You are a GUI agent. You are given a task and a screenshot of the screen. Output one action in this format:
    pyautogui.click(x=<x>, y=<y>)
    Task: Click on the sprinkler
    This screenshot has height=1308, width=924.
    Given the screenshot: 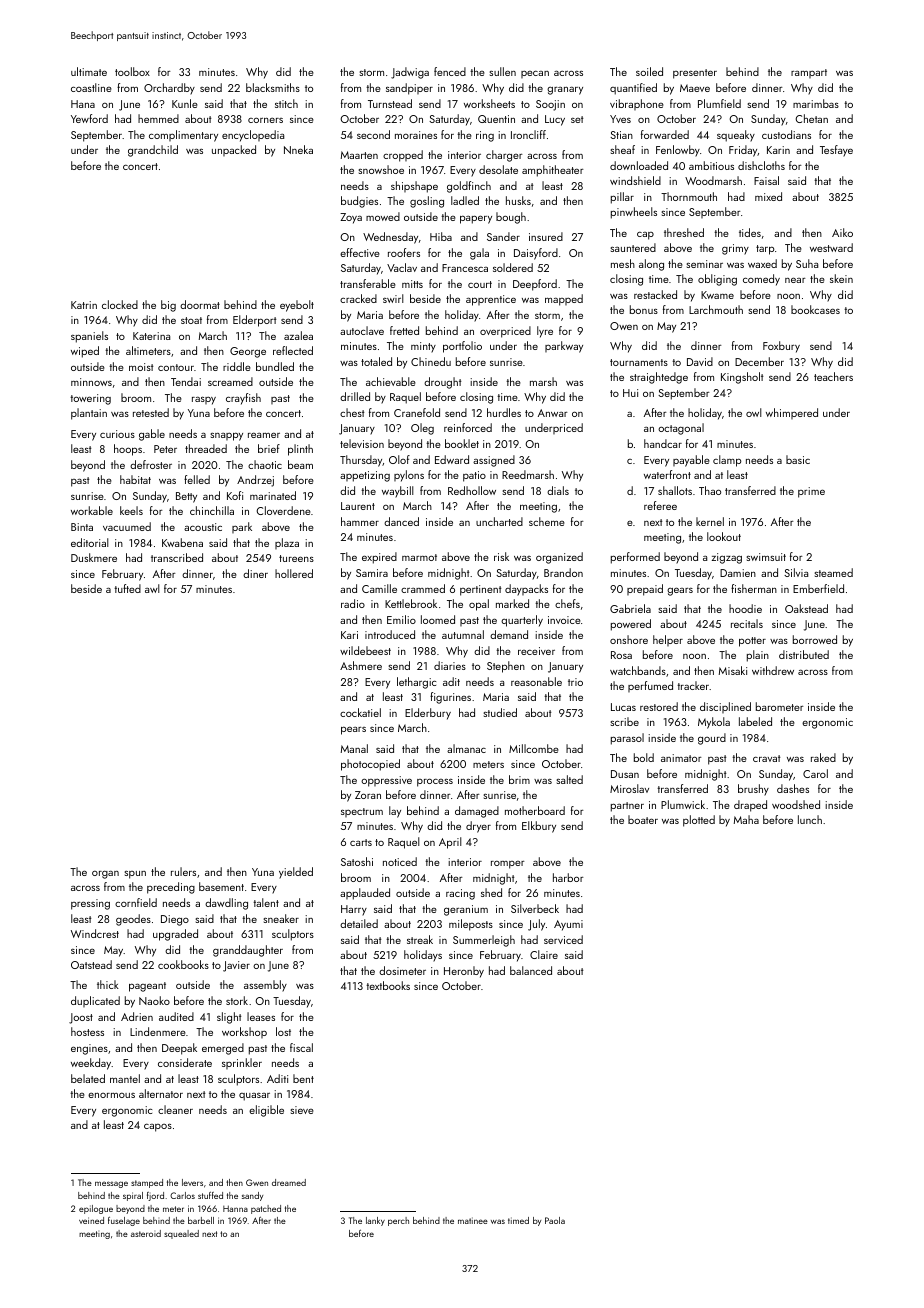 What is the action you would take?
    pyautogui.click(x=242, y=1063)
